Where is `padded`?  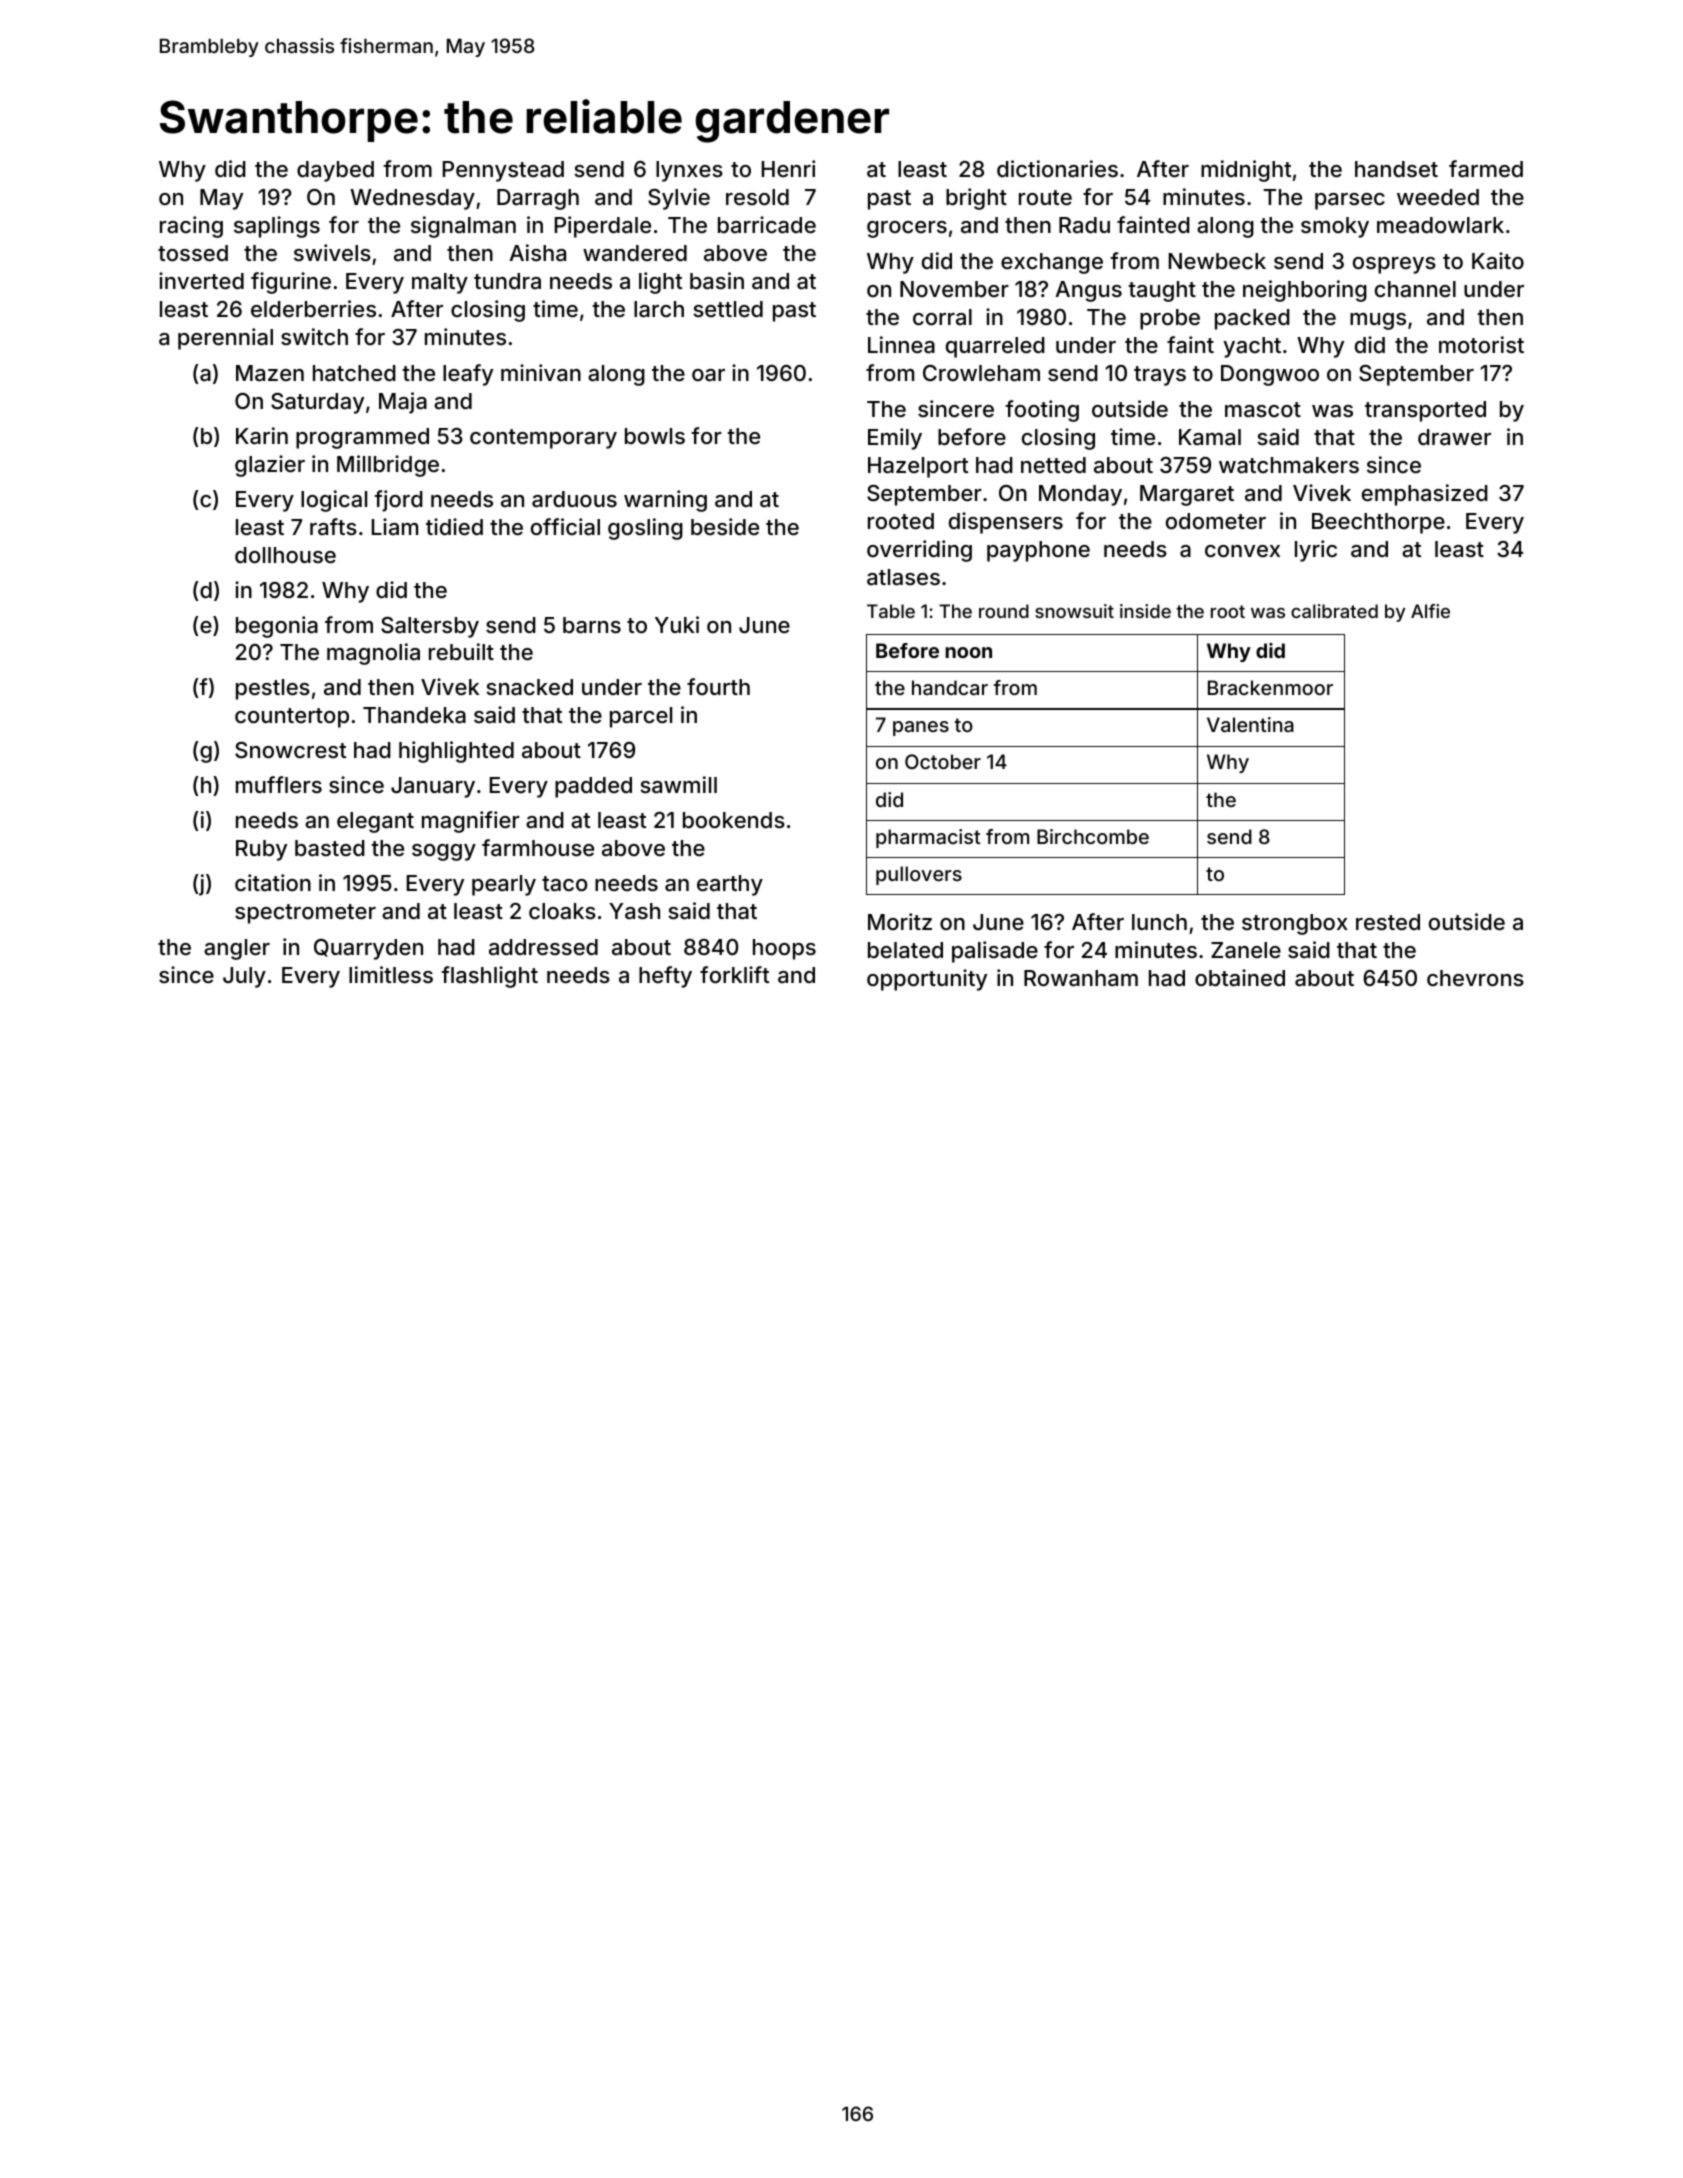
padded is located at coordinates (593, 787).
